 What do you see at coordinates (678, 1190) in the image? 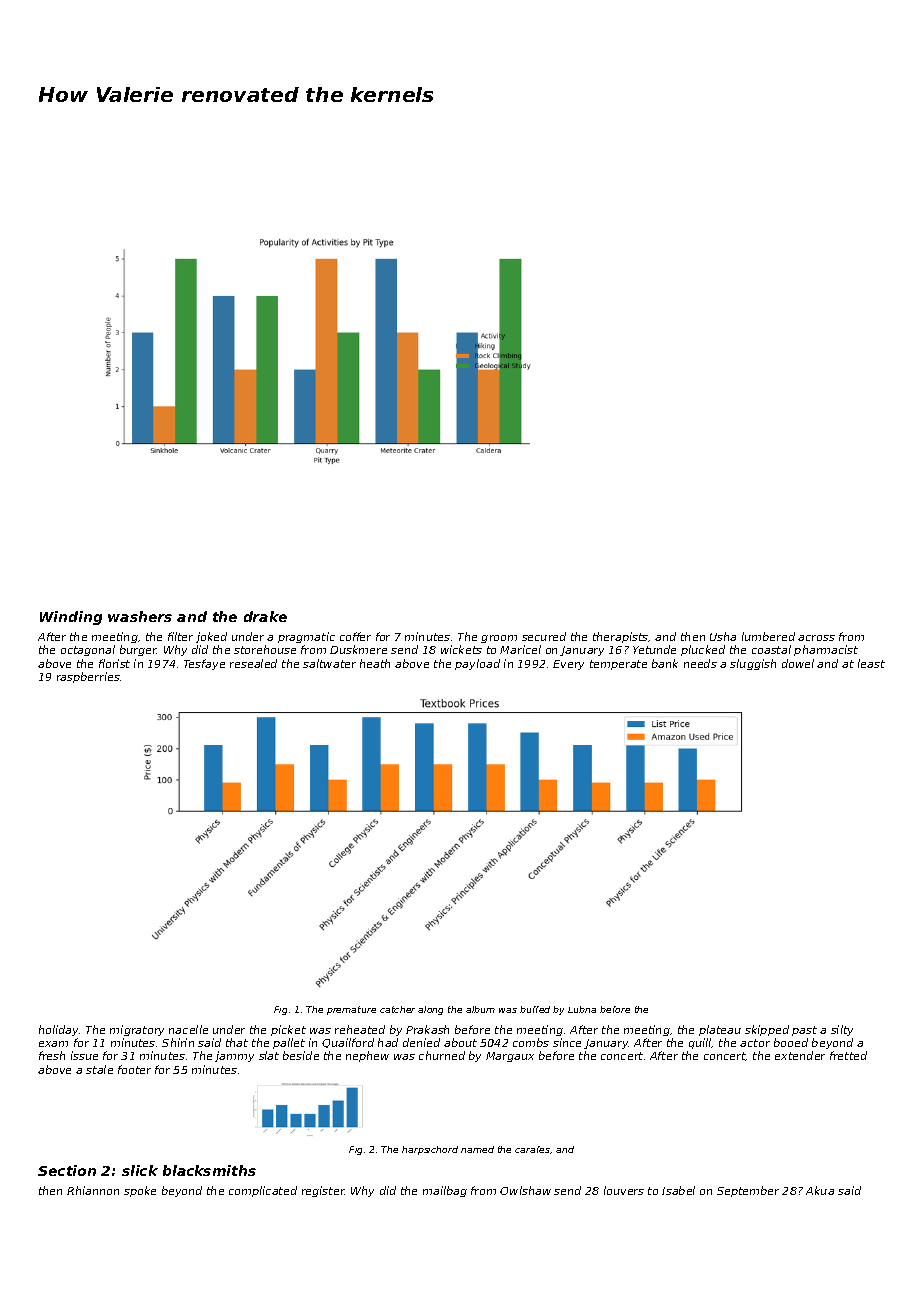
I see `Isabel` at bounding box center [678, 1190].
